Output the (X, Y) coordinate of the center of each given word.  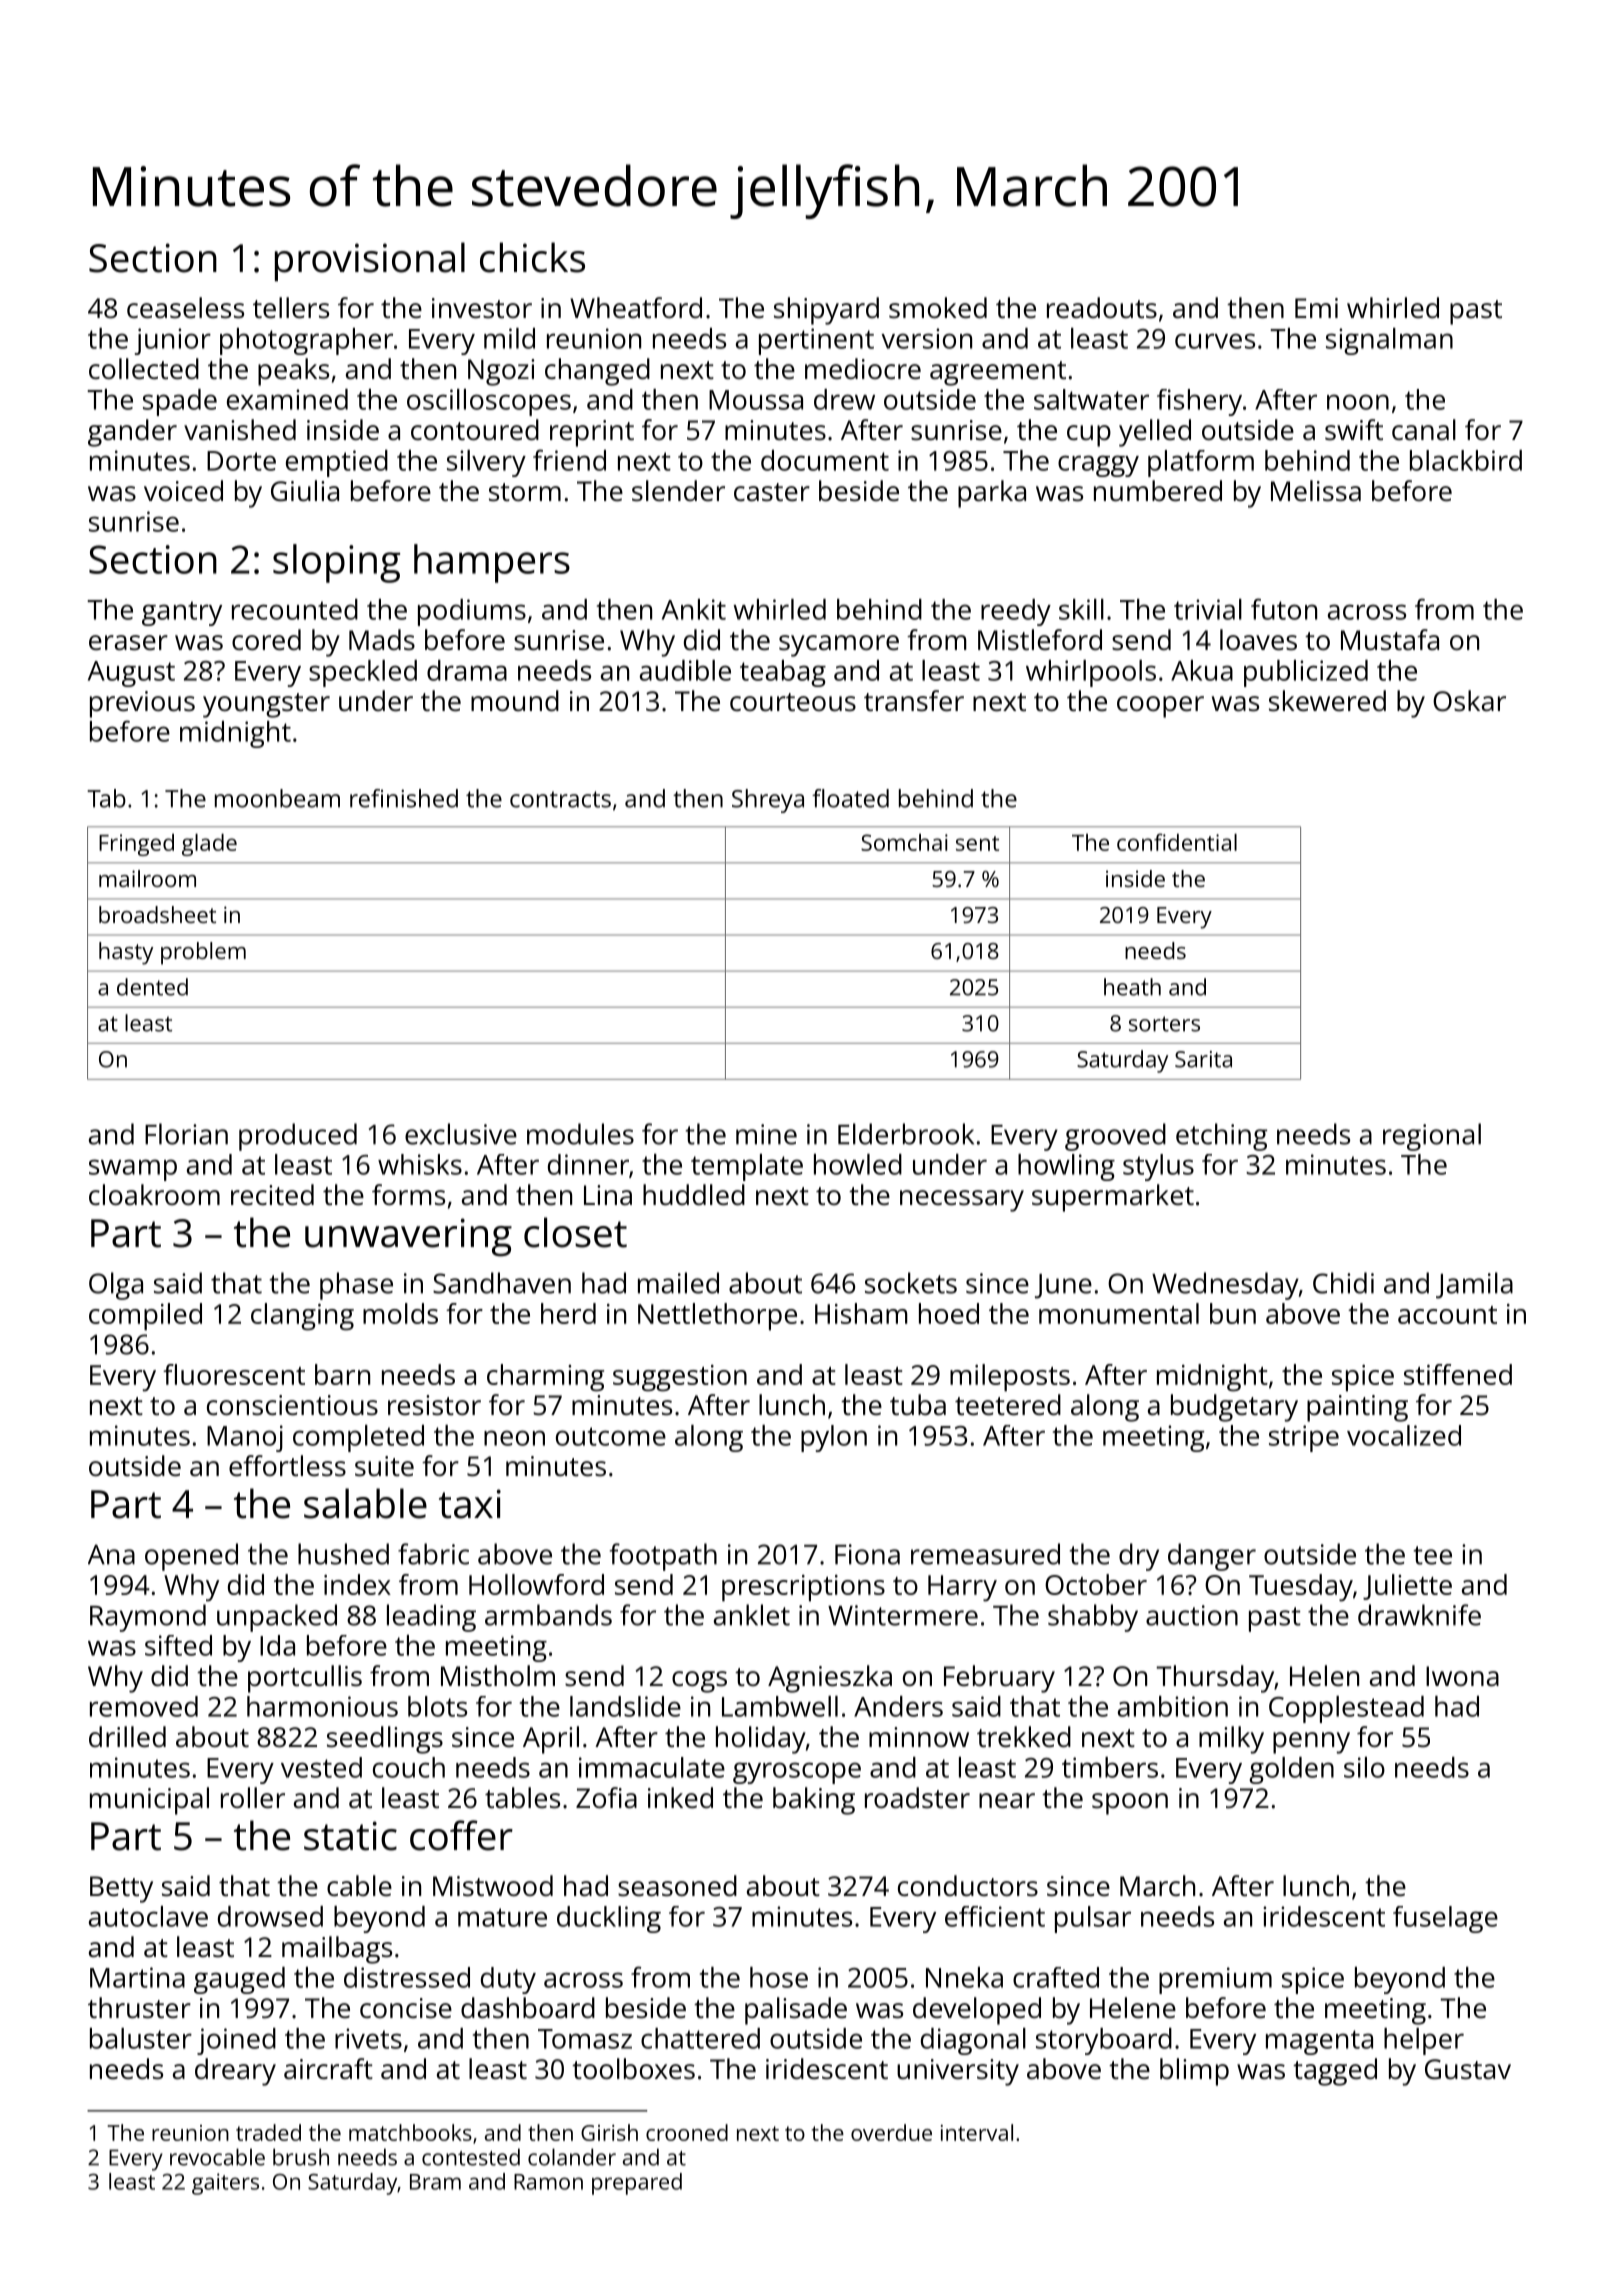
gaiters (225, 2184)
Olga (116, 1286)
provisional (370, 262)
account (1447, 1315)
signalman (1389, 341)
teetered (1008, 1405)
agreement (998, 373)
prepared (637, 2184)
